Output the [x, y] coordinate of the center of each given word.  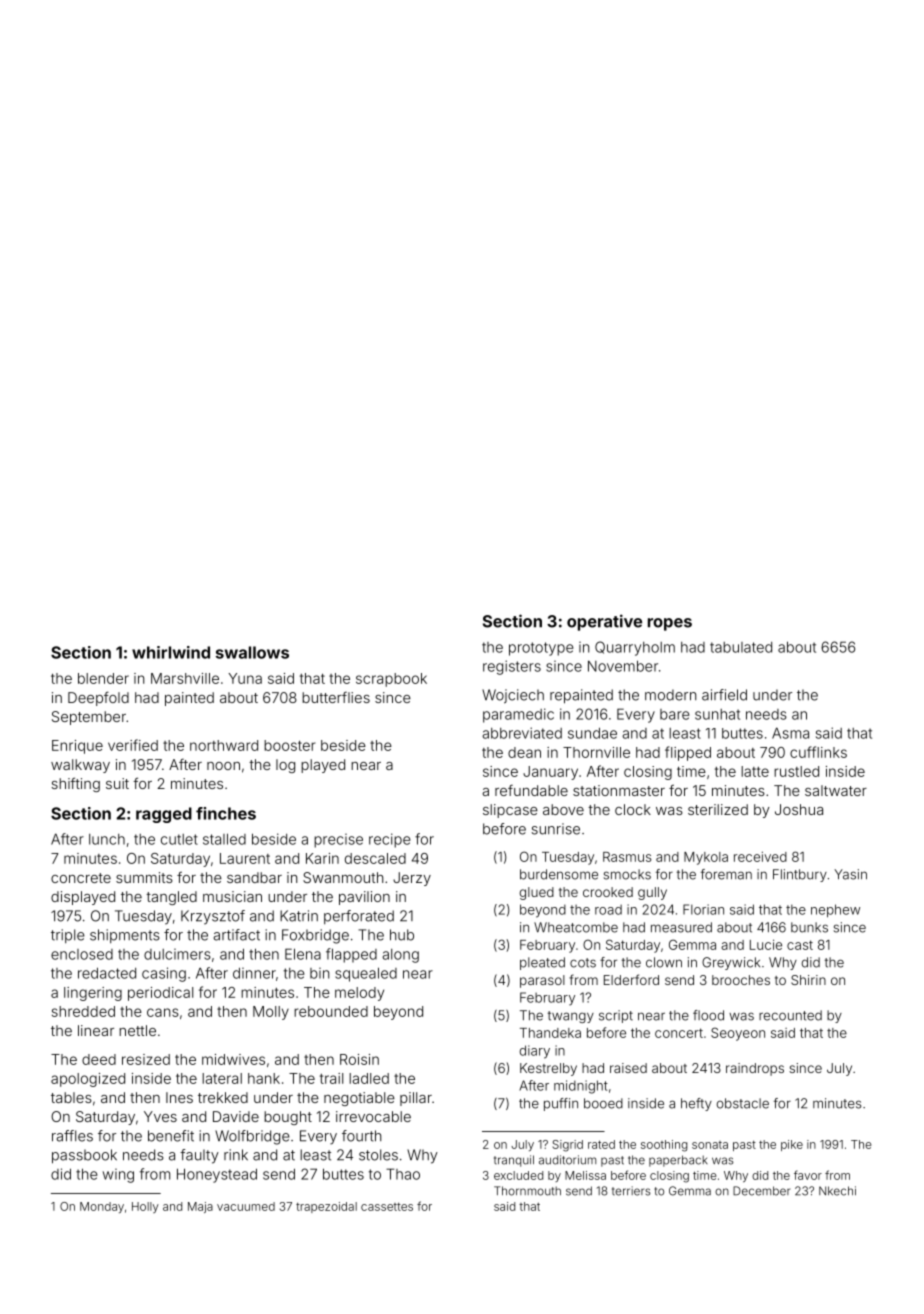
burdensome [559, 874]
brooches [741, 980]
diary [535, 1052]
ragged [164, 815]
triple [68, 936]
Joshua [799, 809]
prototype [541, 649]
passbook [84, 1156]
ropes [670, 624]
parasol [542, 981]
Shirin [808, 980]
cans [163, 1012]
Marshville [185, 678]
